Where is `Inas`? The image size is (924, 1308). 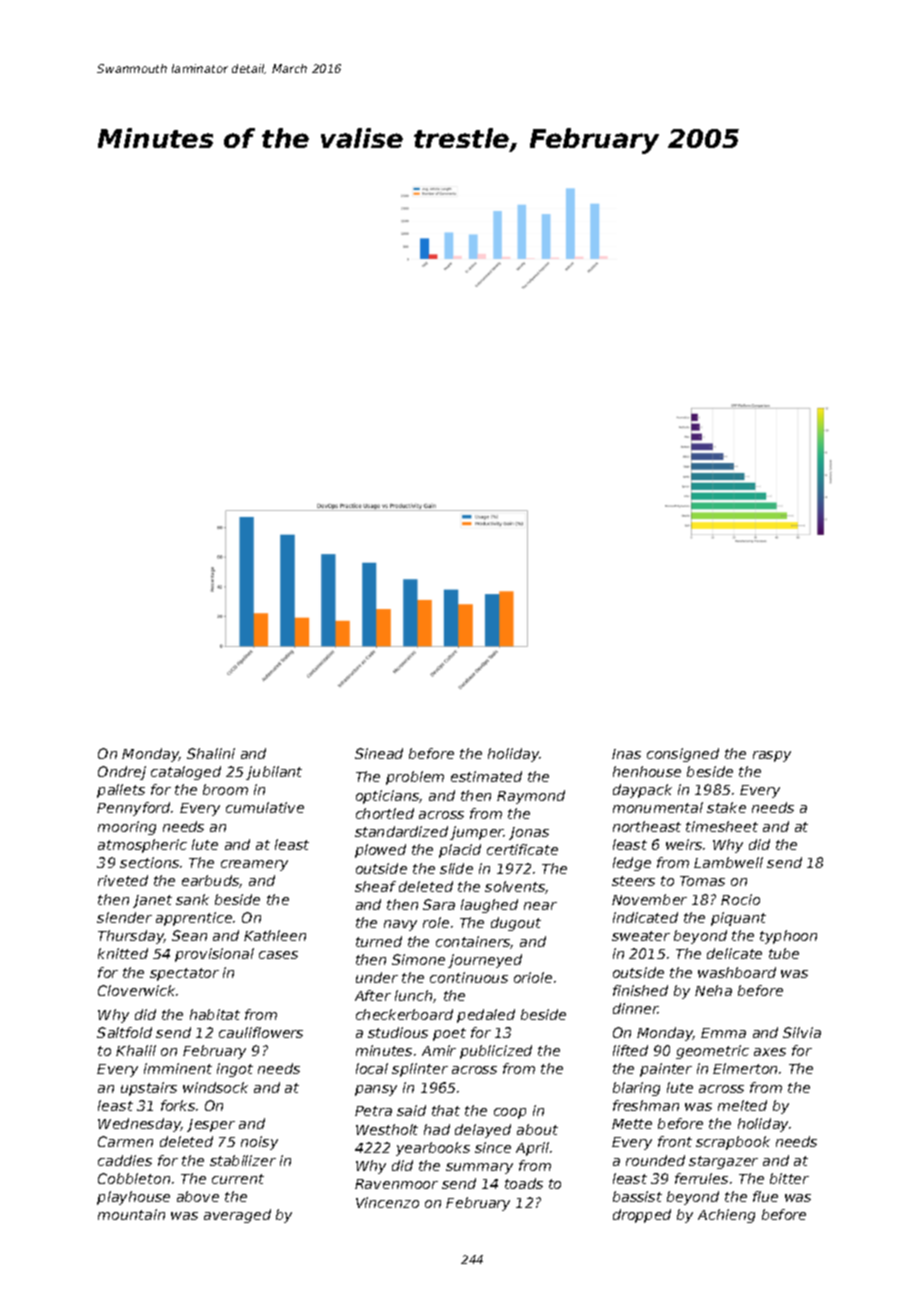
Inas is located at coordinates (626, 754).
